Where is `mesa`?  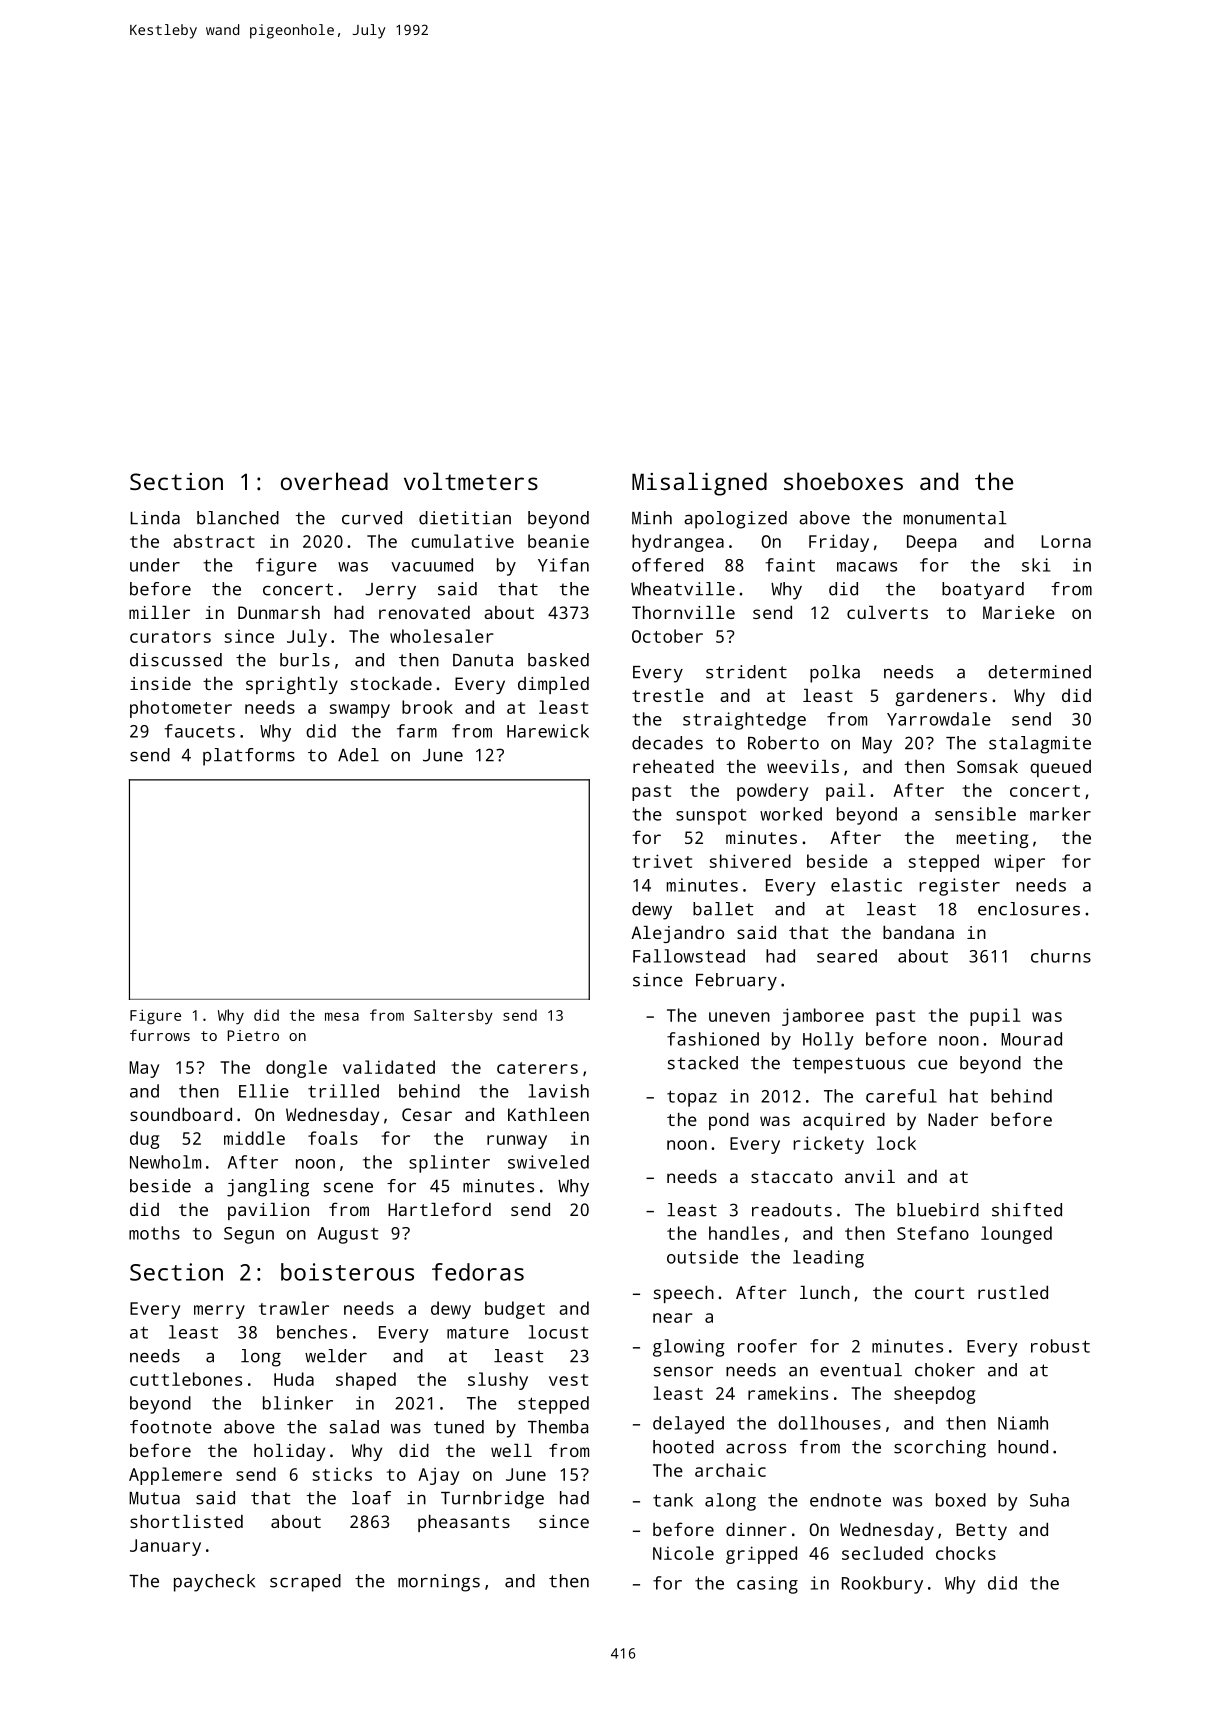 mesa is located at coordinates (342, 1016).
